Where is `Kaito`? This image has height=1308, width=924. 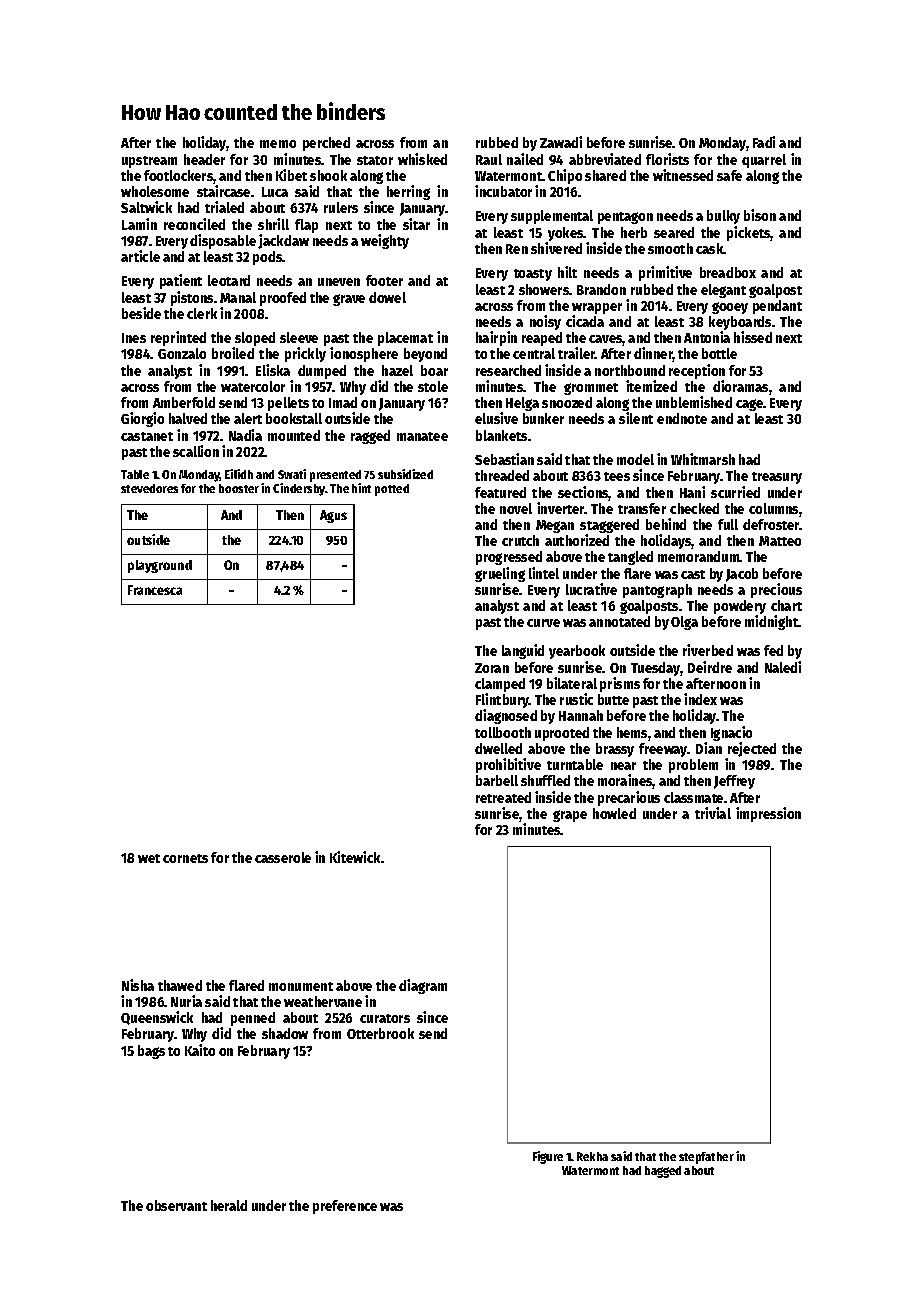
Kaito is located at coordinates (200, 1050).
